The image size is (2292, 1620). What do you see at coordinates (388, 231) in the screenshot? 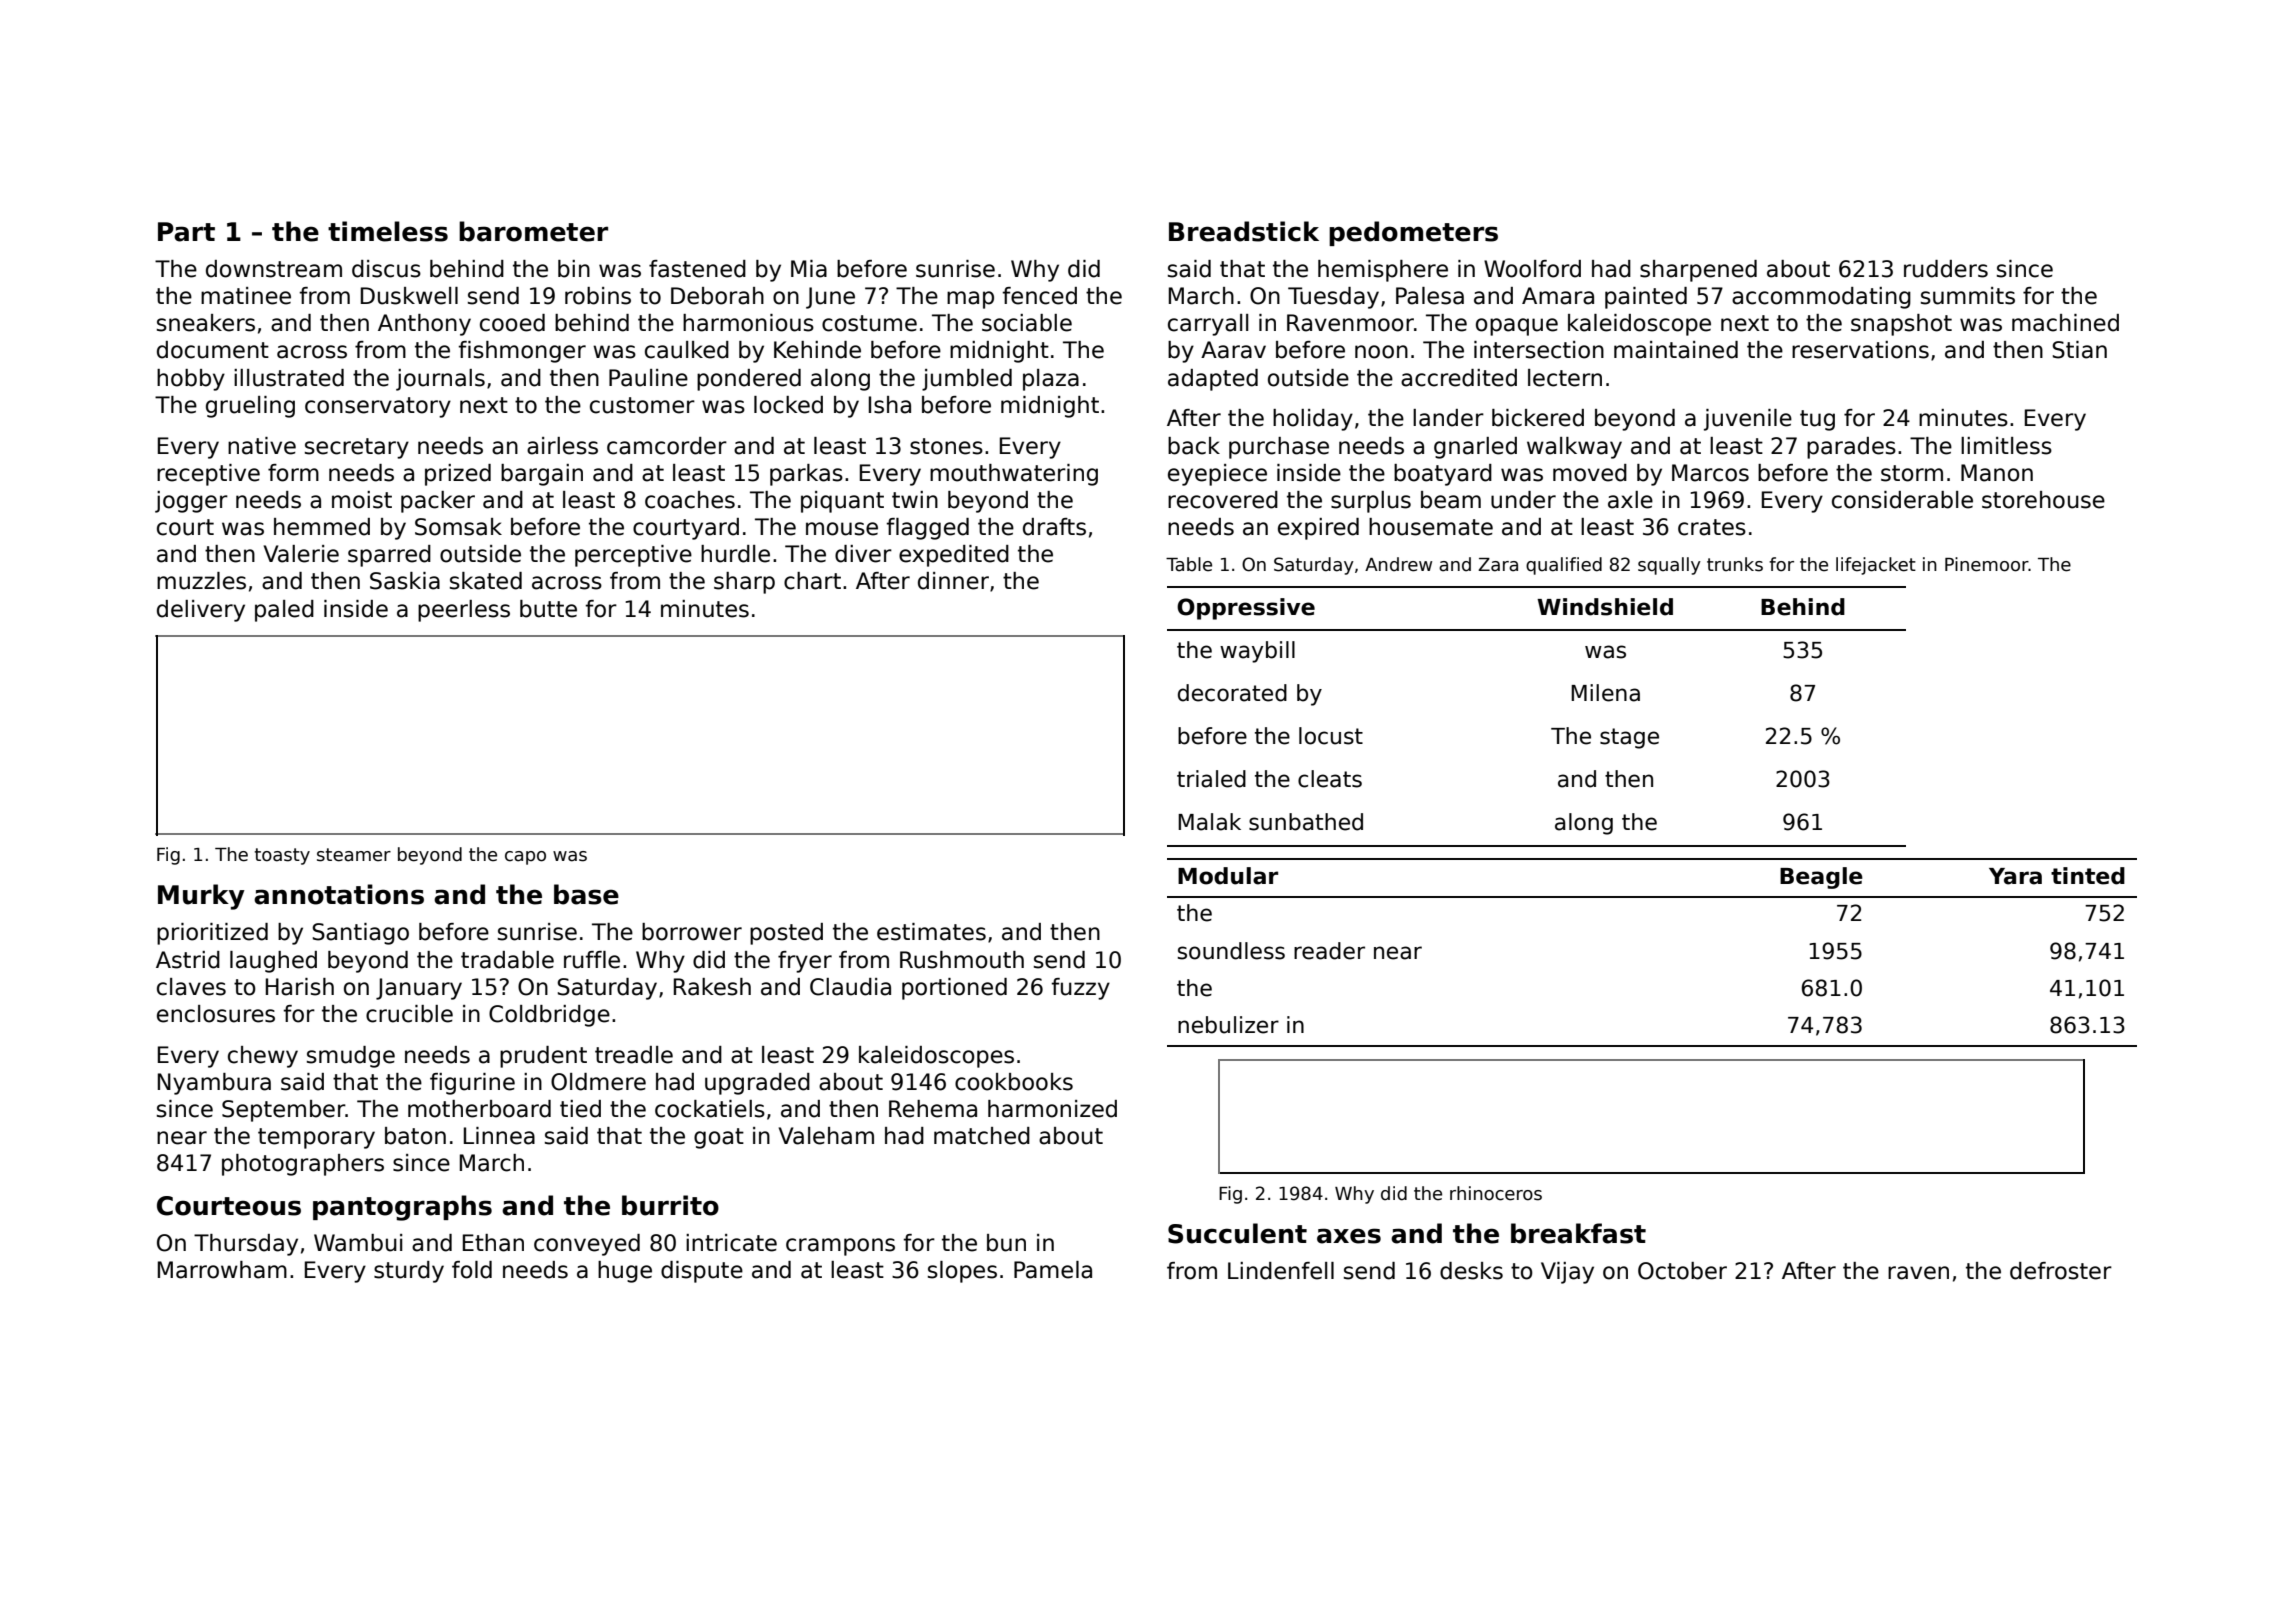
I see `timeless` at bounding box center [388, 231].
